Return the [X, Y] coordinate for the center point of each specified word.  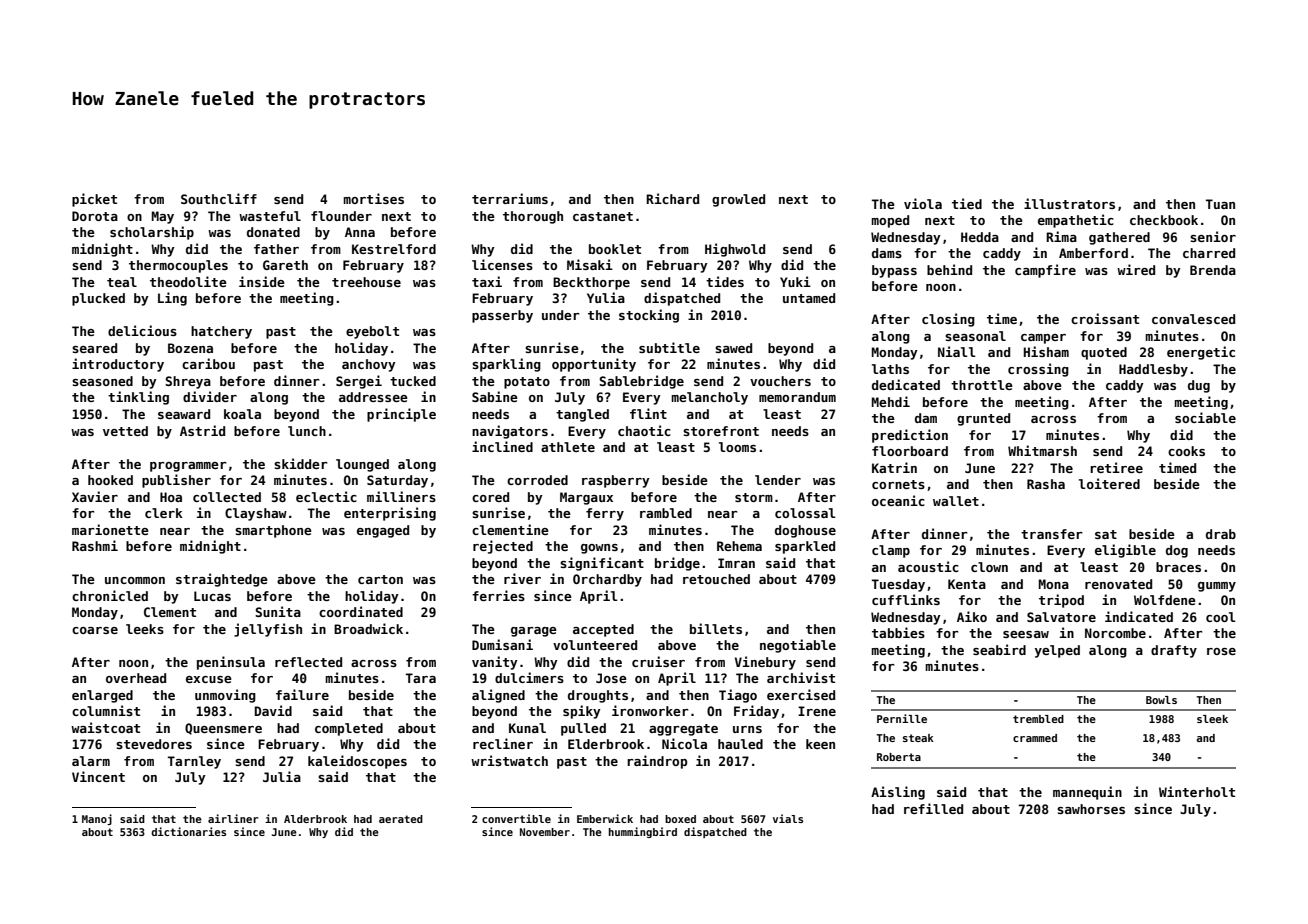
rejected [503, 547]
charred [1209, 253]
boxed [680, 819]
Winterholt [1197, 791]
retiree [1116, 467]
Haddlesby [1153, 370]
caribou [208, 363]
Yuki [795, 281]
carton [380, 579]
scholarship [152, 233]
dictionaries [188, 831]
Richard [672, 198]
